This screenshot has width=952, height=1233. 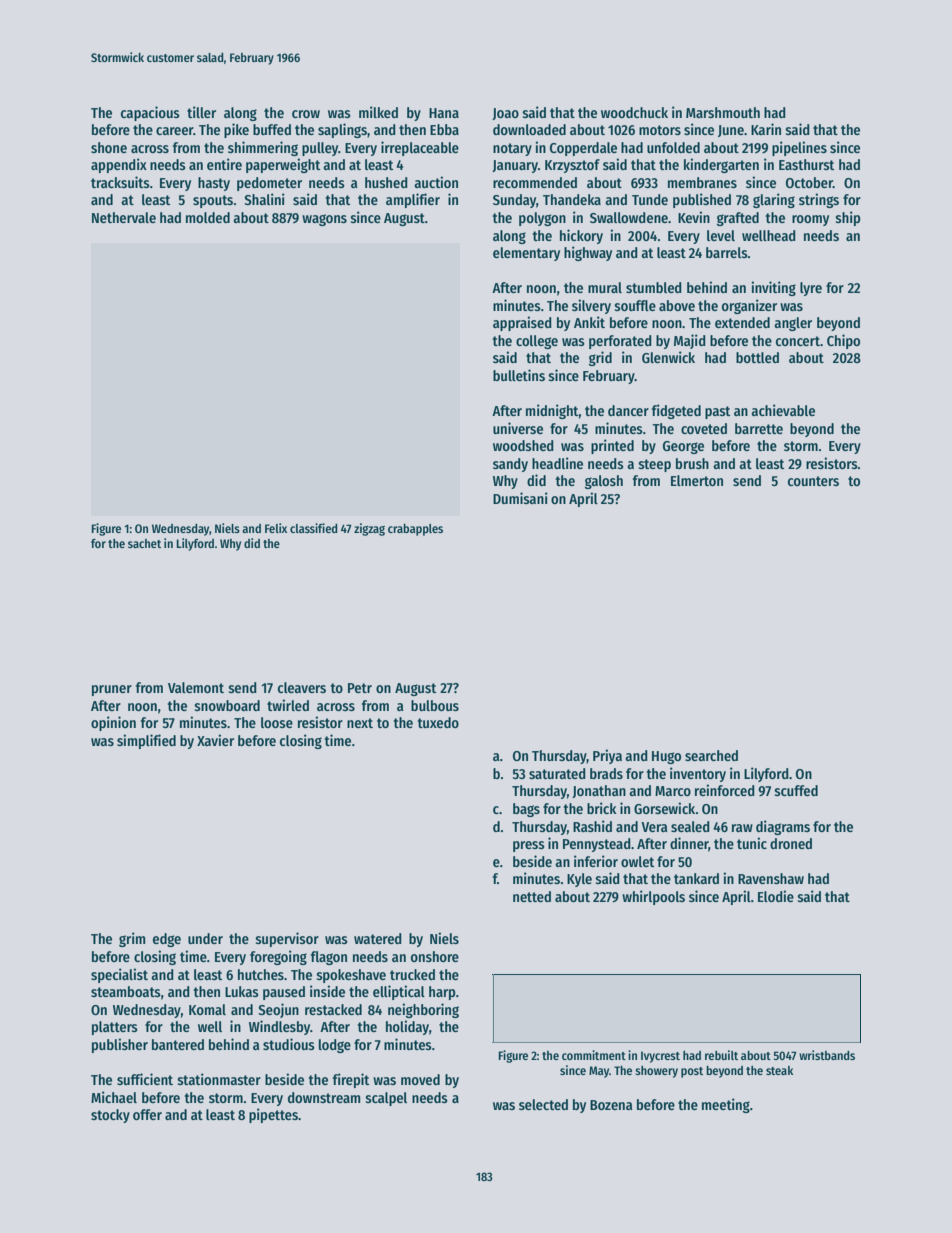 What do you see at coordinates (529, 846) in the screenshot?
I see `press` at bounding box center [529, 846].
